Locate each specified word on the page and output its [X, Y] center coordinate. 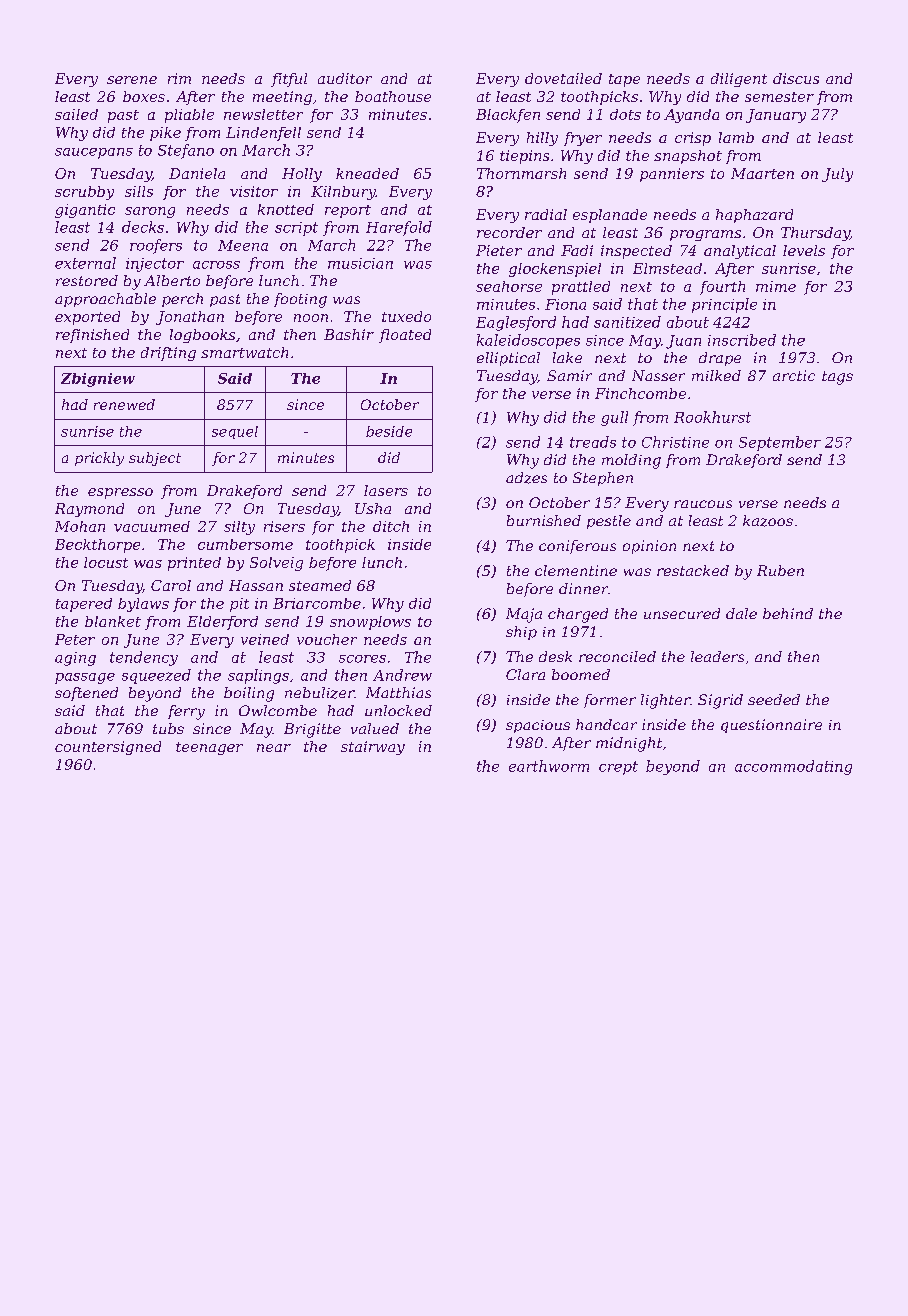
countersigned [108, 748]
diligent [739, 80]
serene [132, 80]
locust [106, 562]
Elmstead [667, 268]
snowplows [370, 623]
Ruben [780, 570]
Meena [243, 245]
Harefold [399, 228]
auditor [345, 78]
